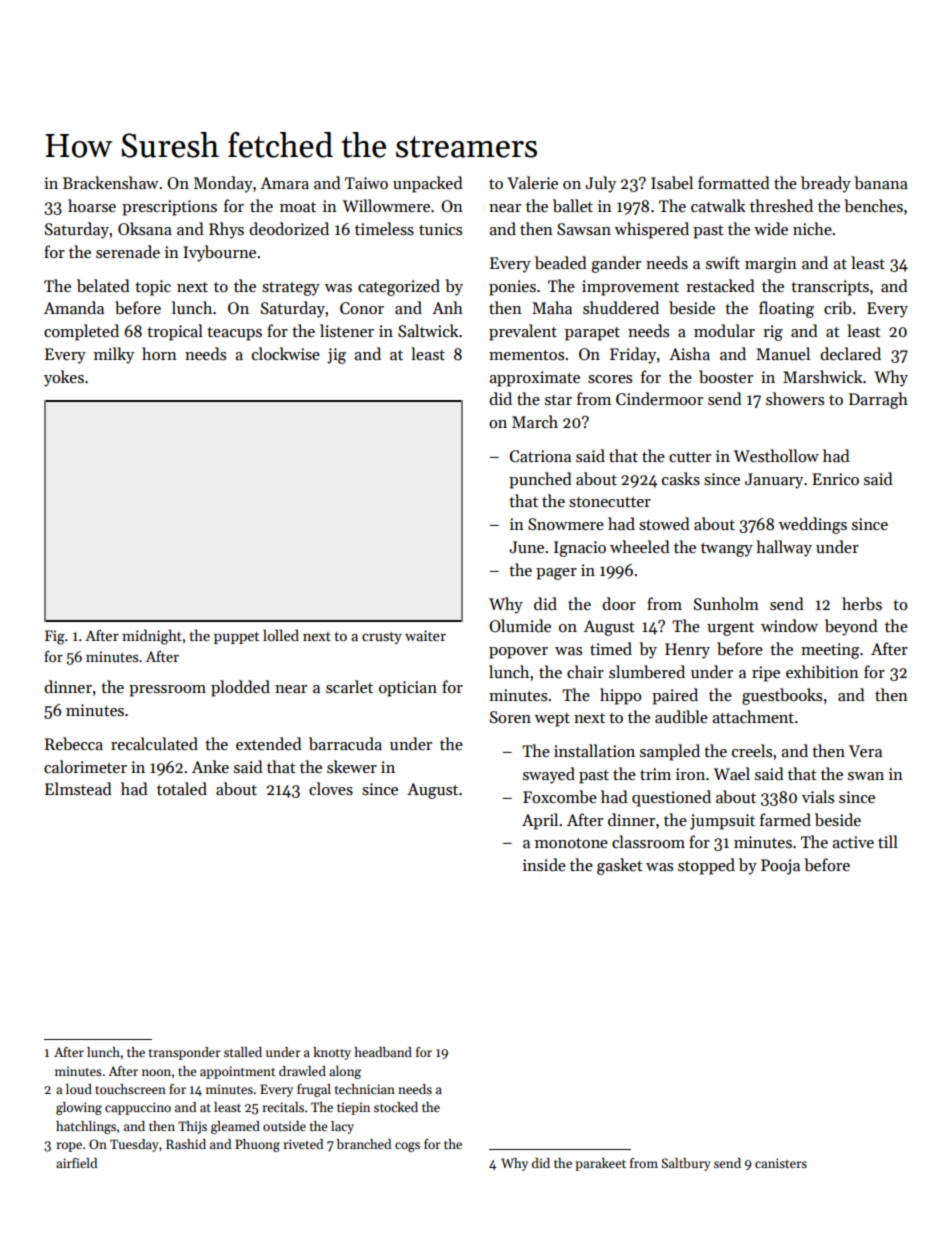  What do you see at coordinates (407, 1147) in the screenshot?
I see `cogs` at bounding box center [407, 1147].
